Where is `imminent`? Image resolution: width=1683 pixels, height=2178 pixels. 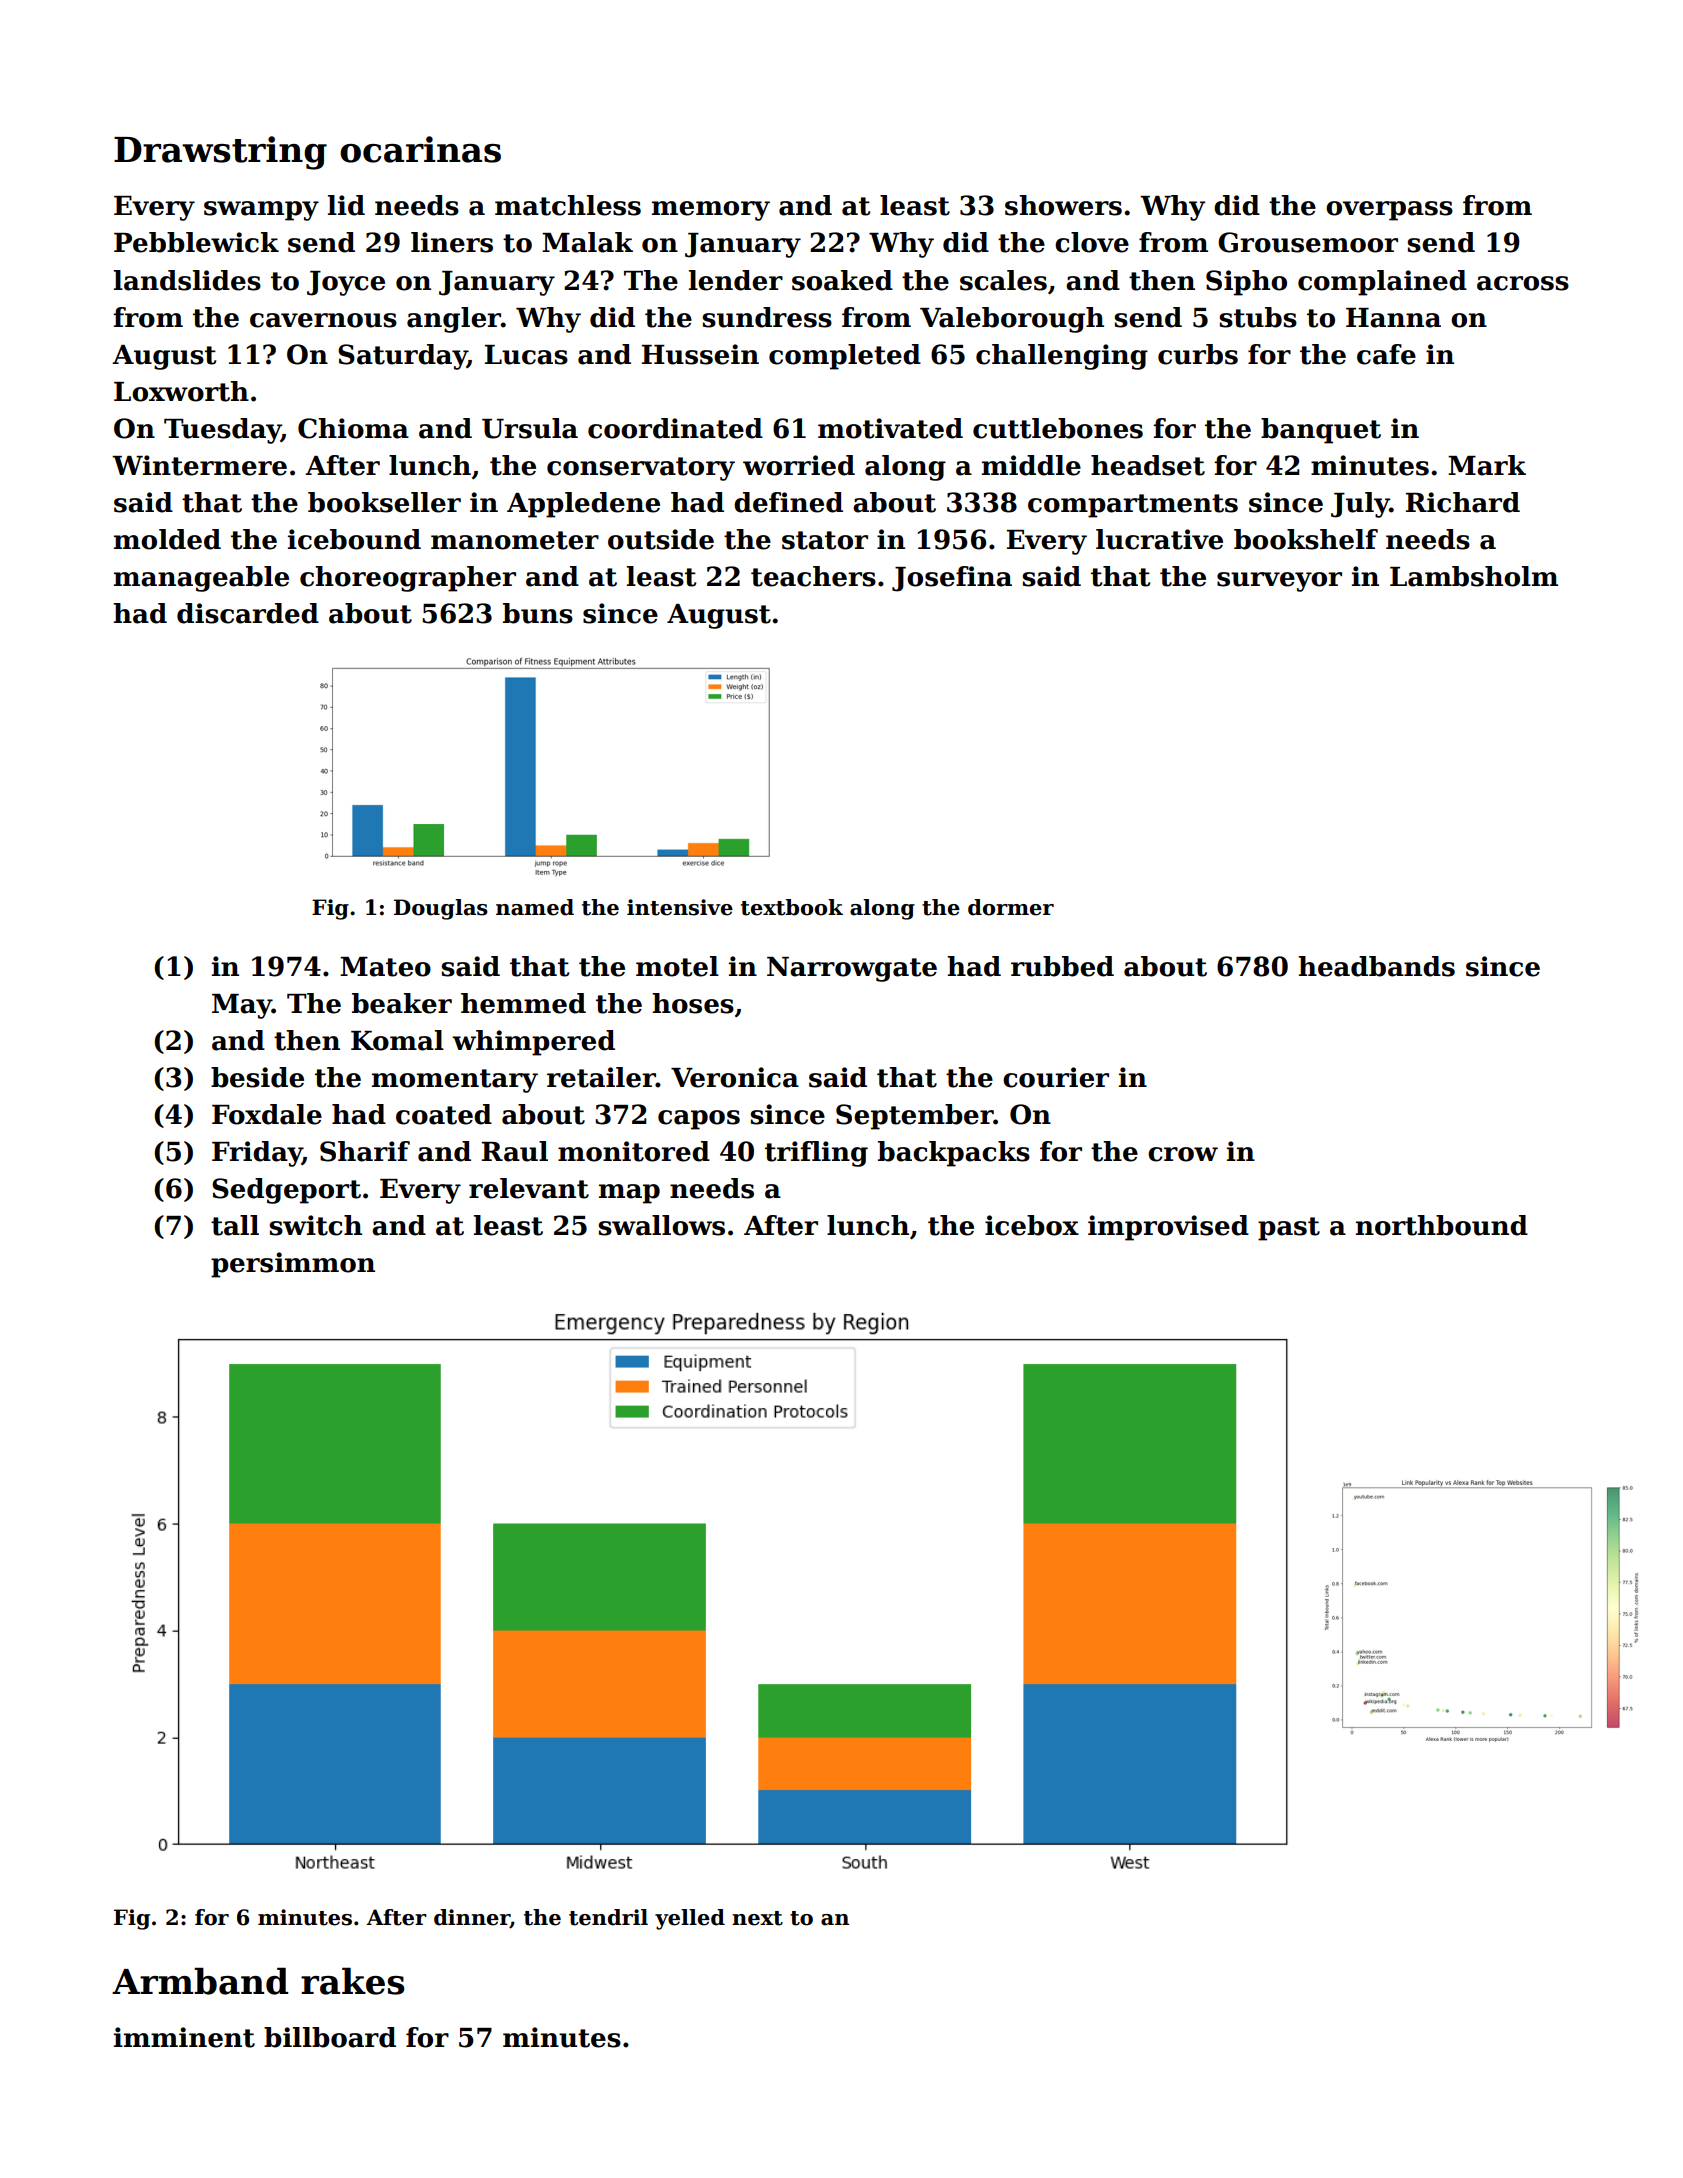
imminent is located at coordinates (184, 2037).
